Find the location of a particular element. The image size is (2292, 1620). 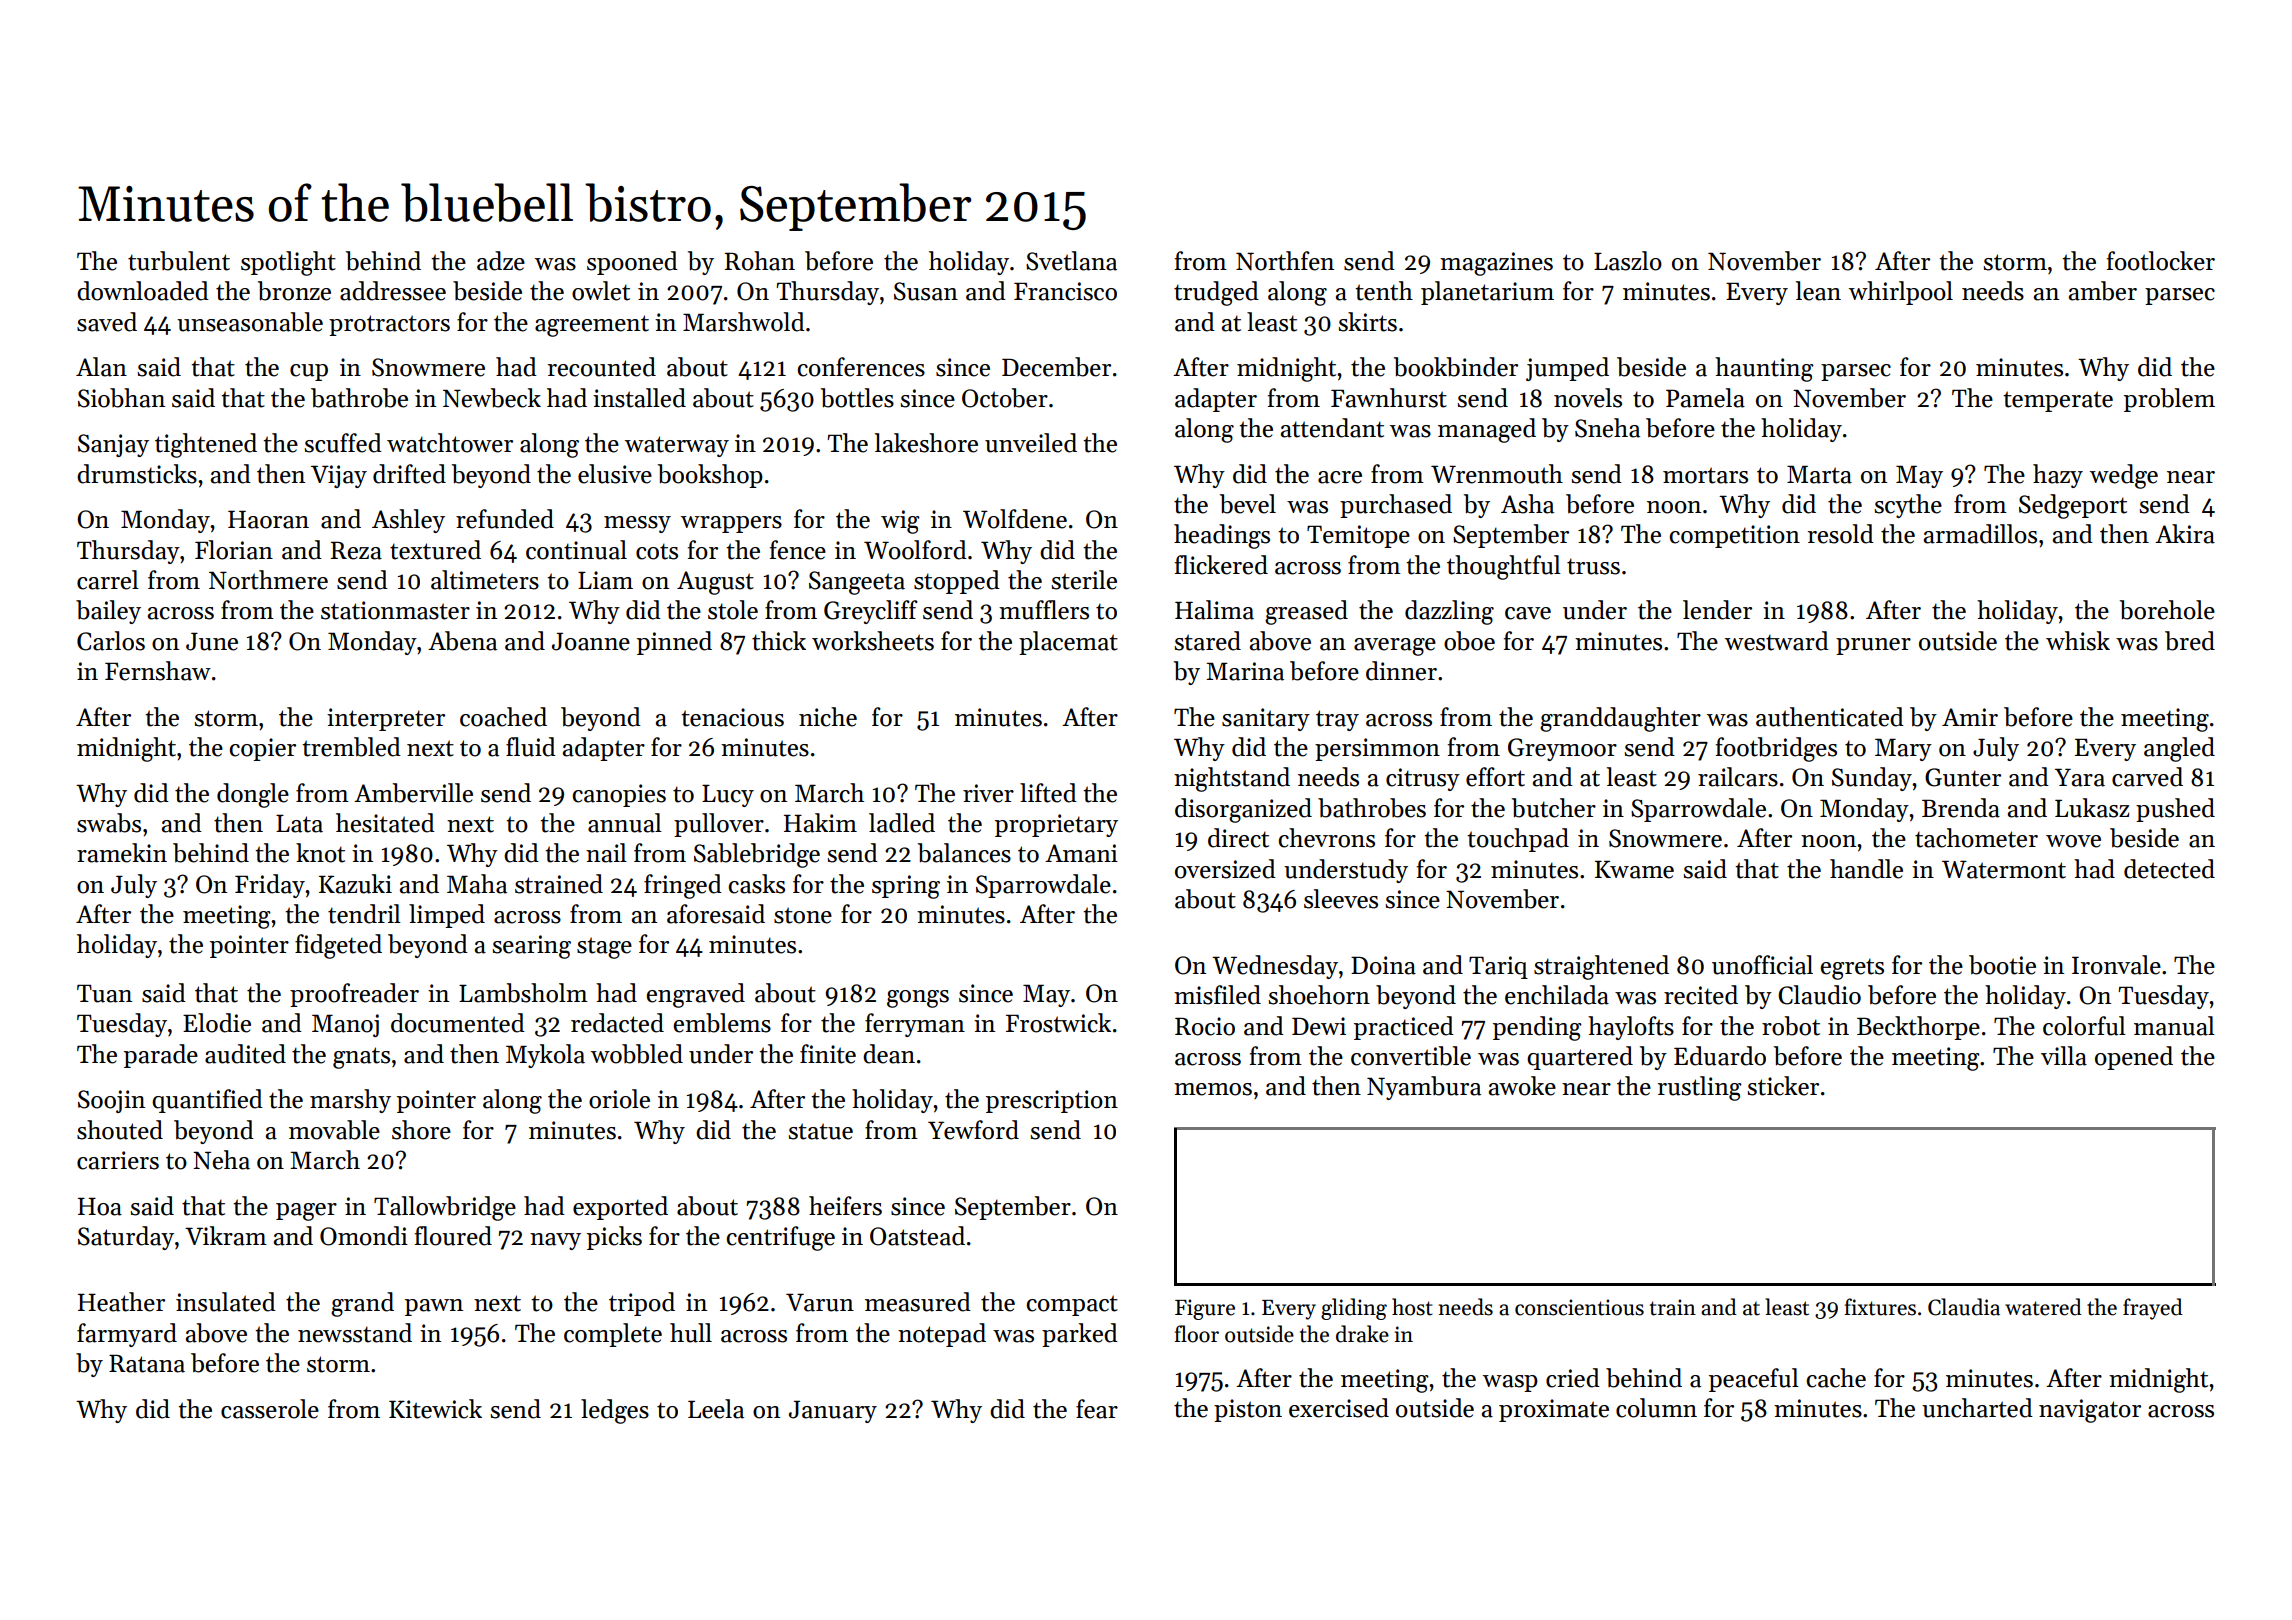

Siobhan is located at coordinates (121, 398).
